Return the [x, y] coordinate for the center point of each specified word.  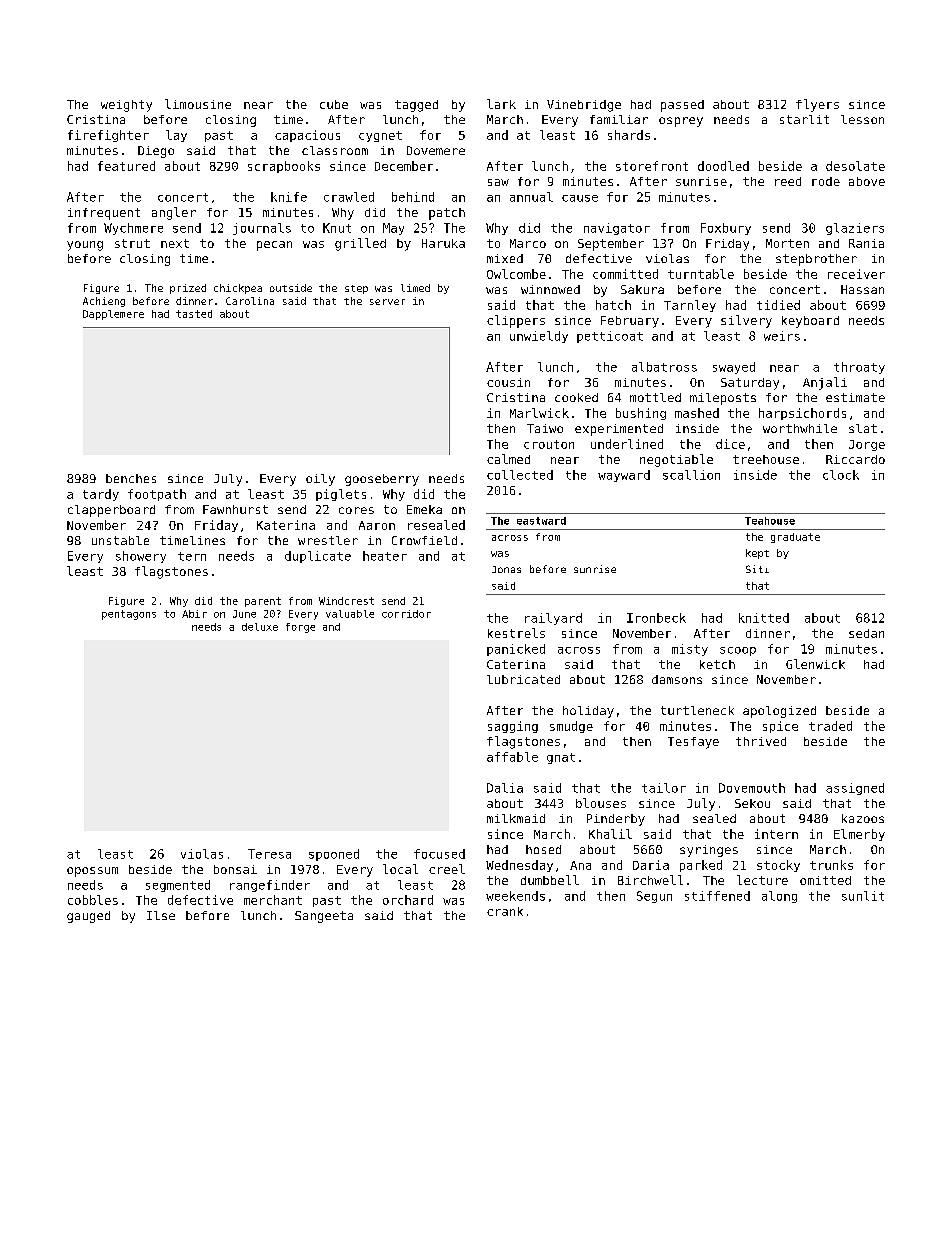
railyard [553, 619]
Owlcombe [516, 274]
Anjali [825, 383]
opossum [92, 872]
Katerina [286, 525]
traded [830, 726]
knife [289, 197]
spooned [334, 855]
